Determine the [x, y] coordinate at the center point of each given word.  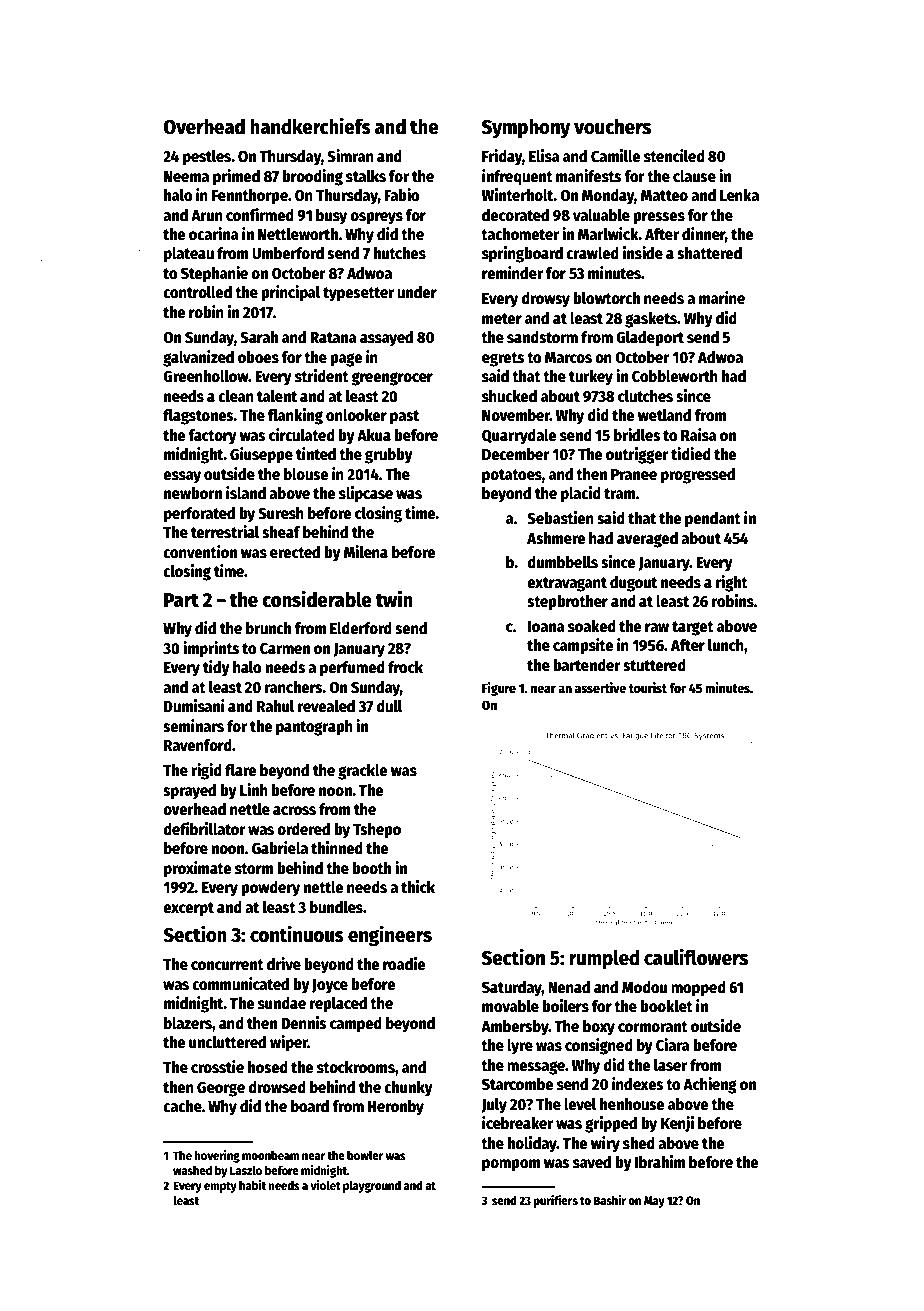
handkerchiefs [310, 126]
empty [220, 1187]
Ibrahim [660, 1161]
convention [200, 551]
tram [619, 493]
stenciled [674, 156]
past [404, 417]
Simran [350, 156]
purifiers [556, 1201]
